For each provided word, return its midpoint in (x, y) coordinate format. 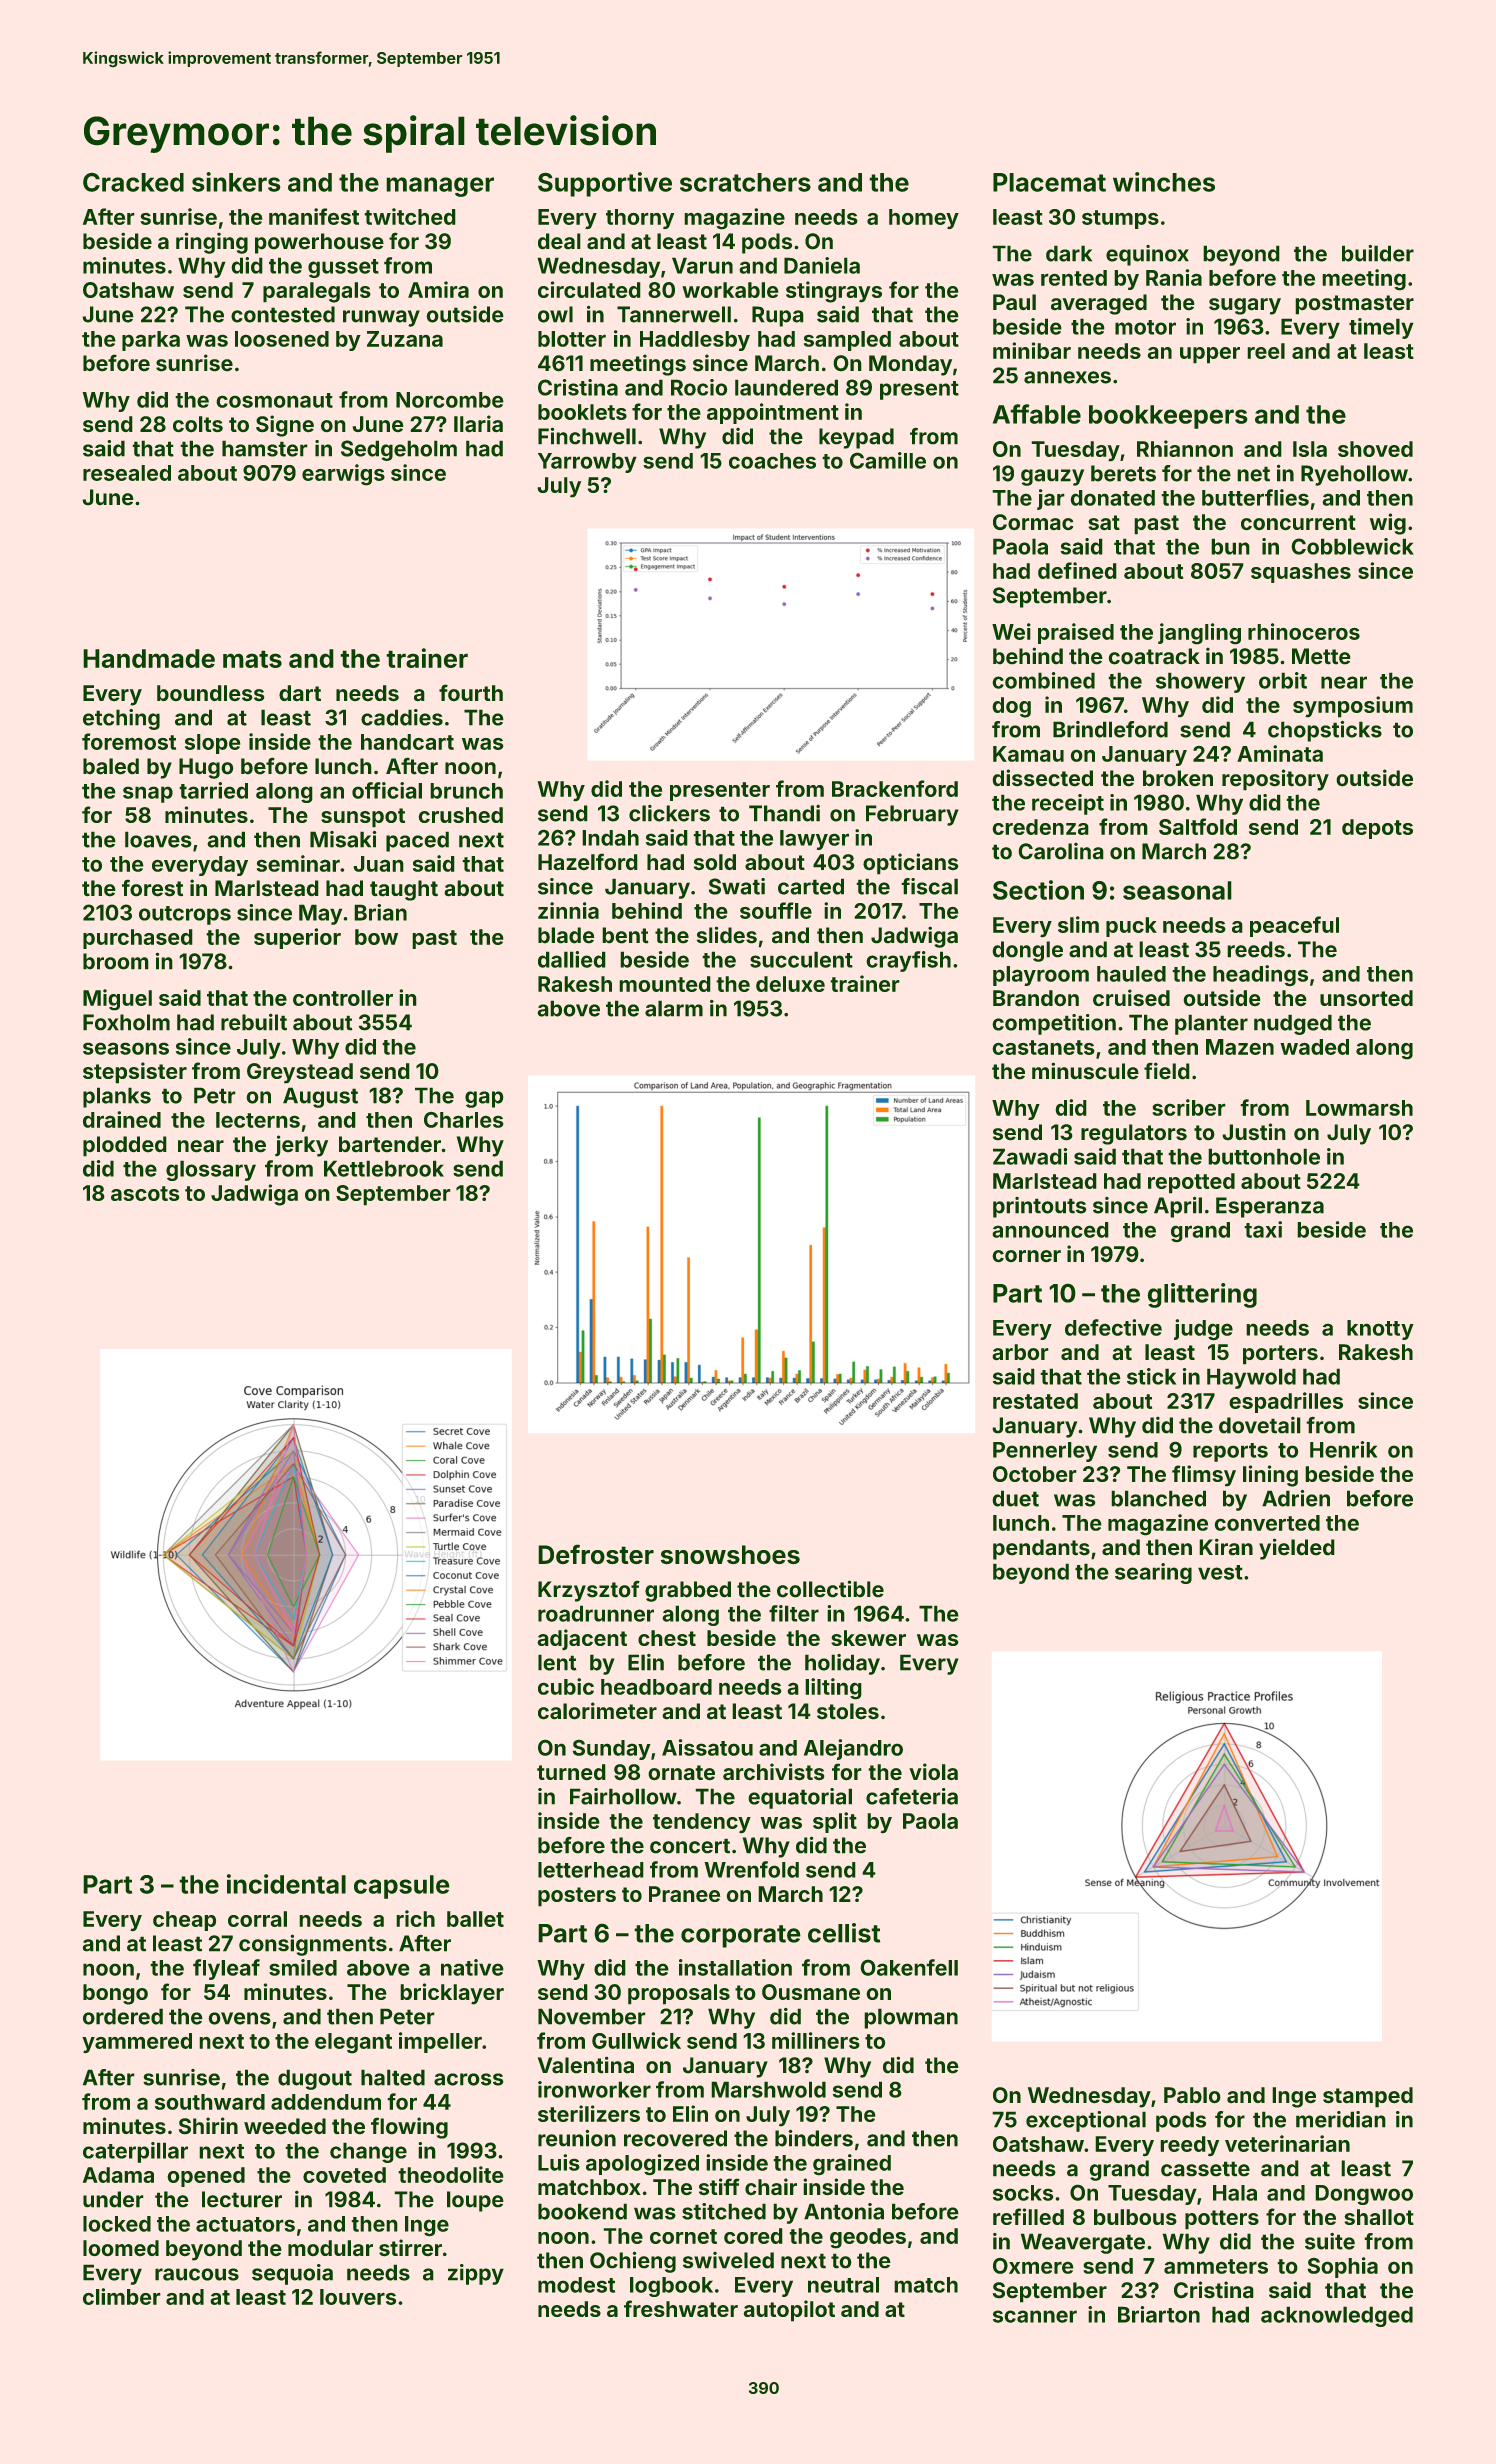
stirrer (410, 2248)
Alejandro (853, 1749)
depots (1377, 829)
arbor (1020, 1352)
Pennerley (1045, 1452)
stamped (1368, 2097)
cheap (184, 1921)
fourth (471, 693)
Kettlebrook (384, 1168)
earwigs (343, 475)
